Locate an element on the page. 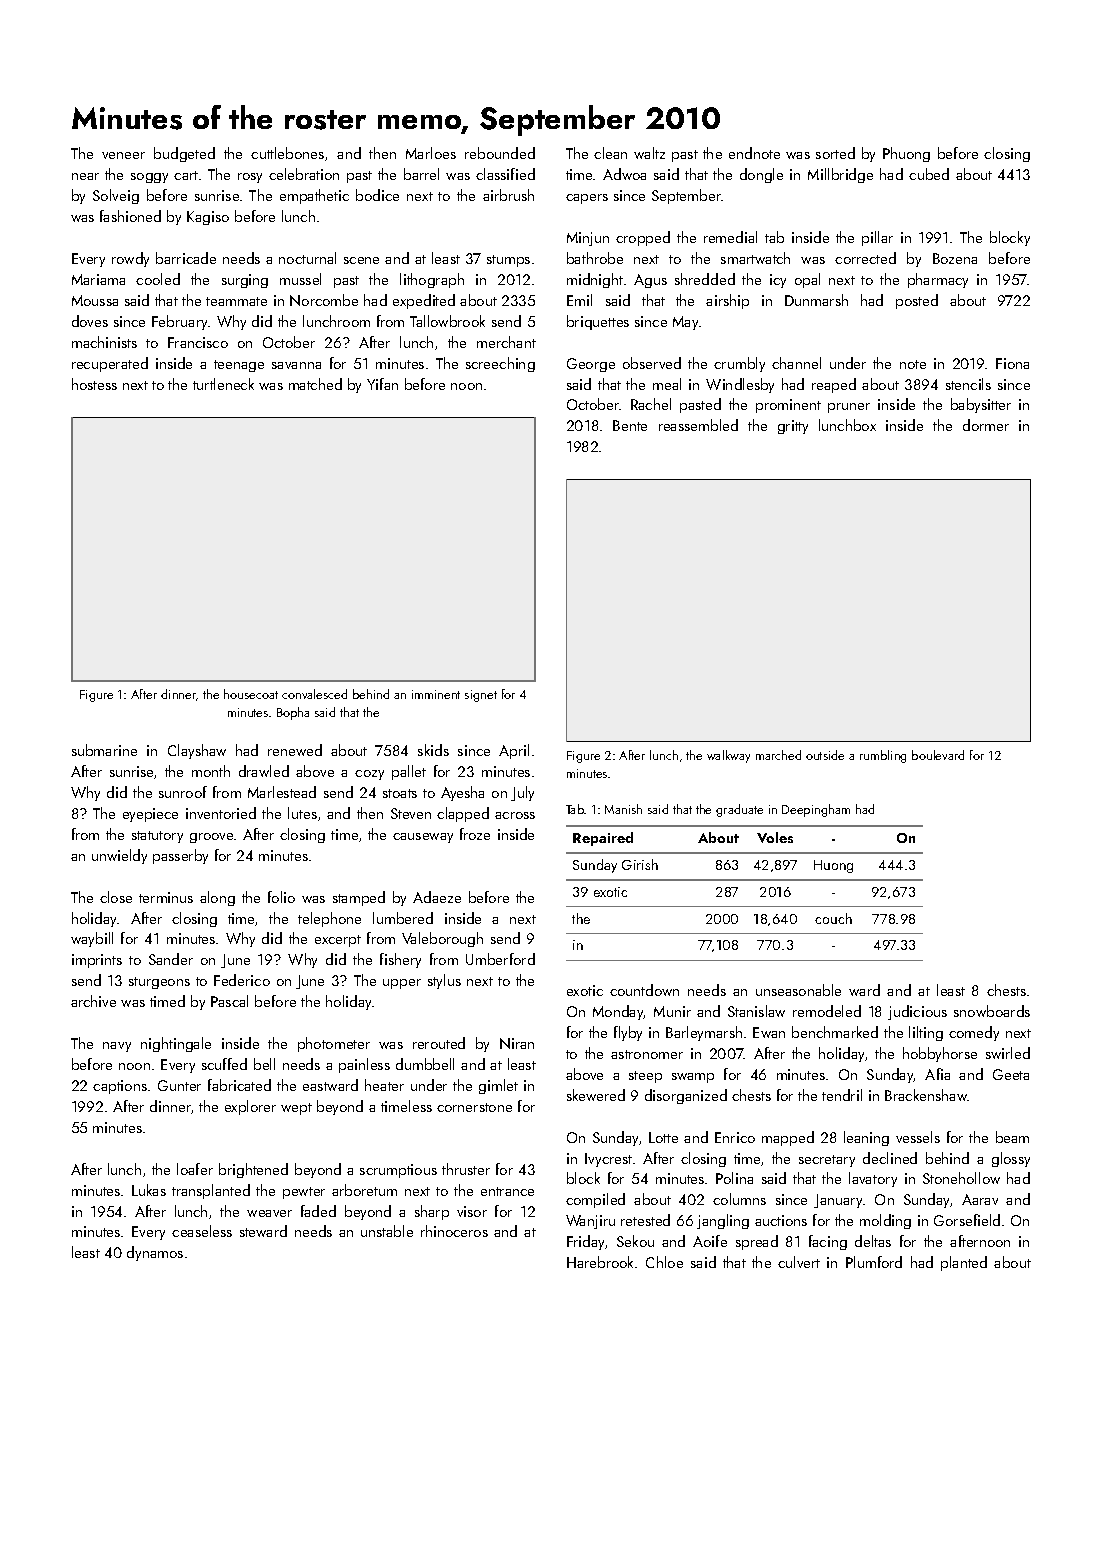  snowboards is located at coordinates (992, 1011).
